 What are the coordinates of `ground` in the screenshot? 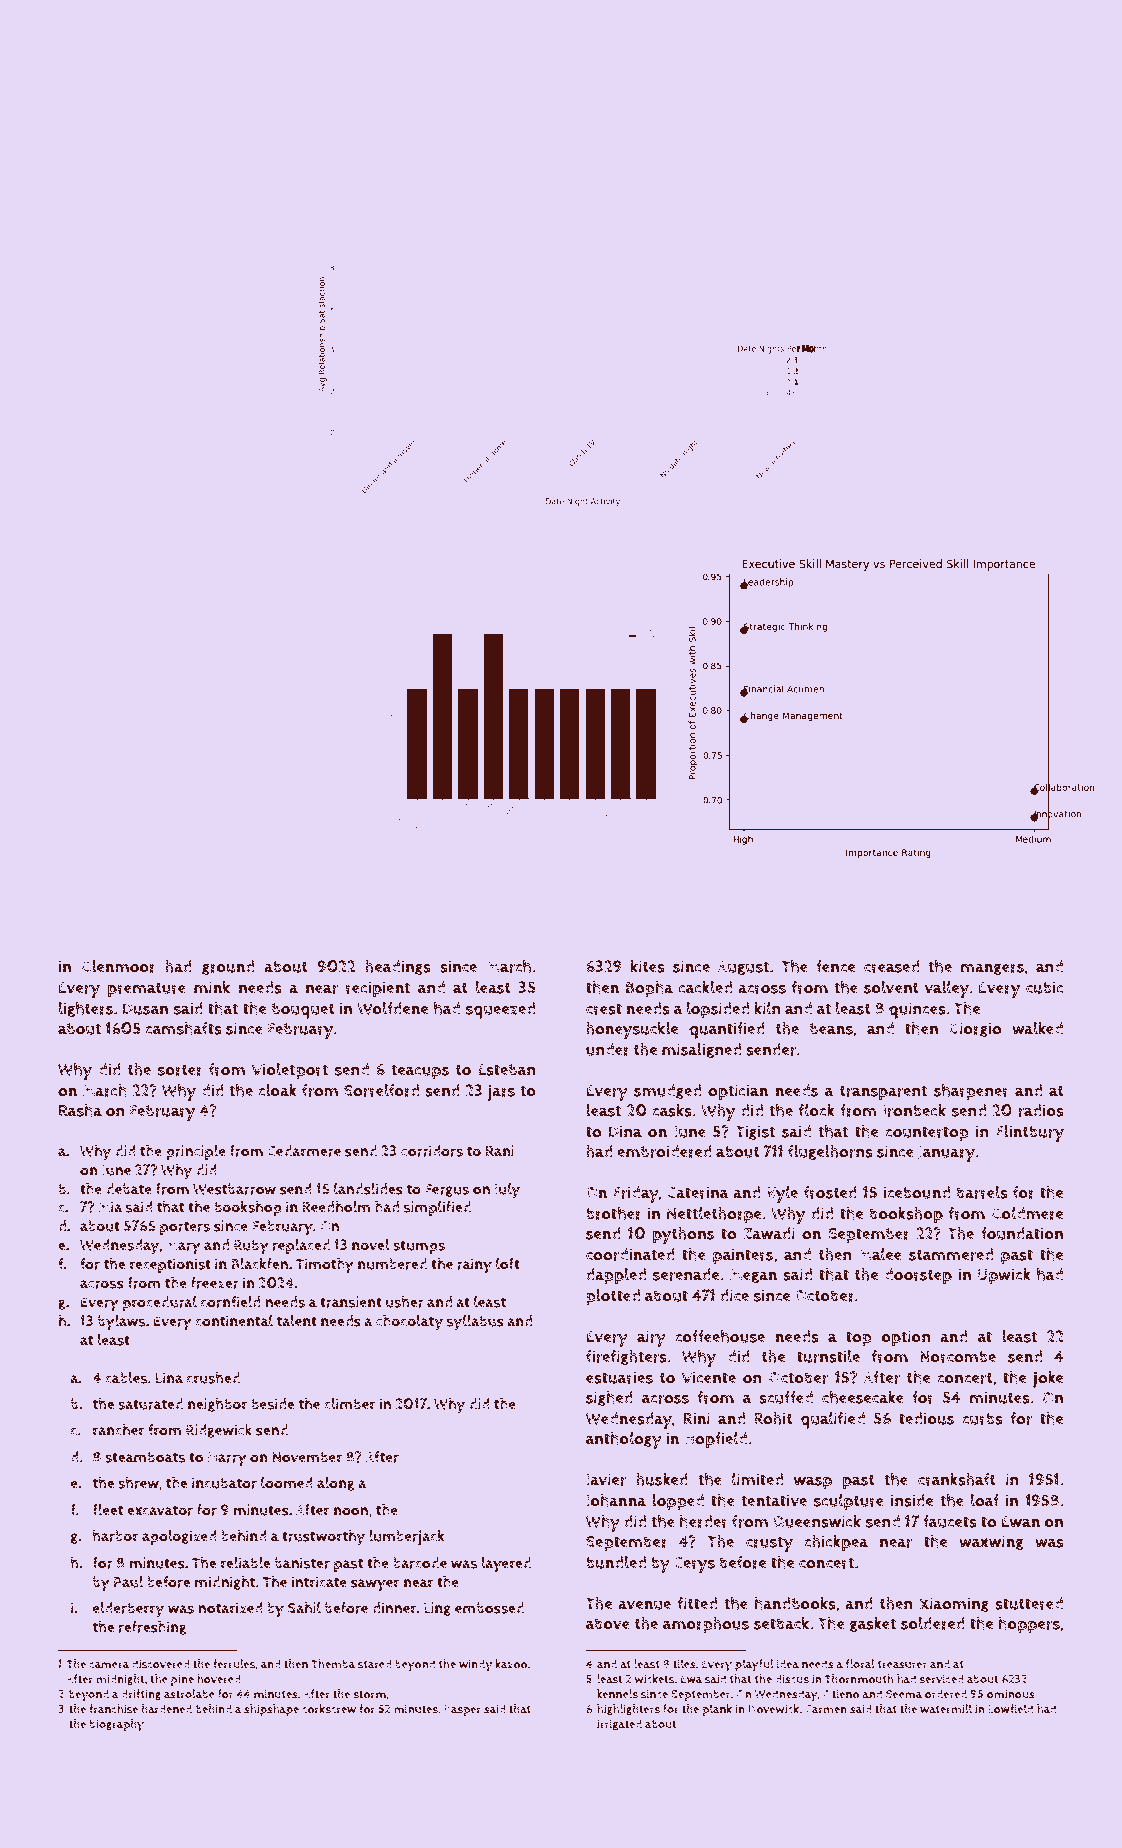 It's located at (228, 967).
